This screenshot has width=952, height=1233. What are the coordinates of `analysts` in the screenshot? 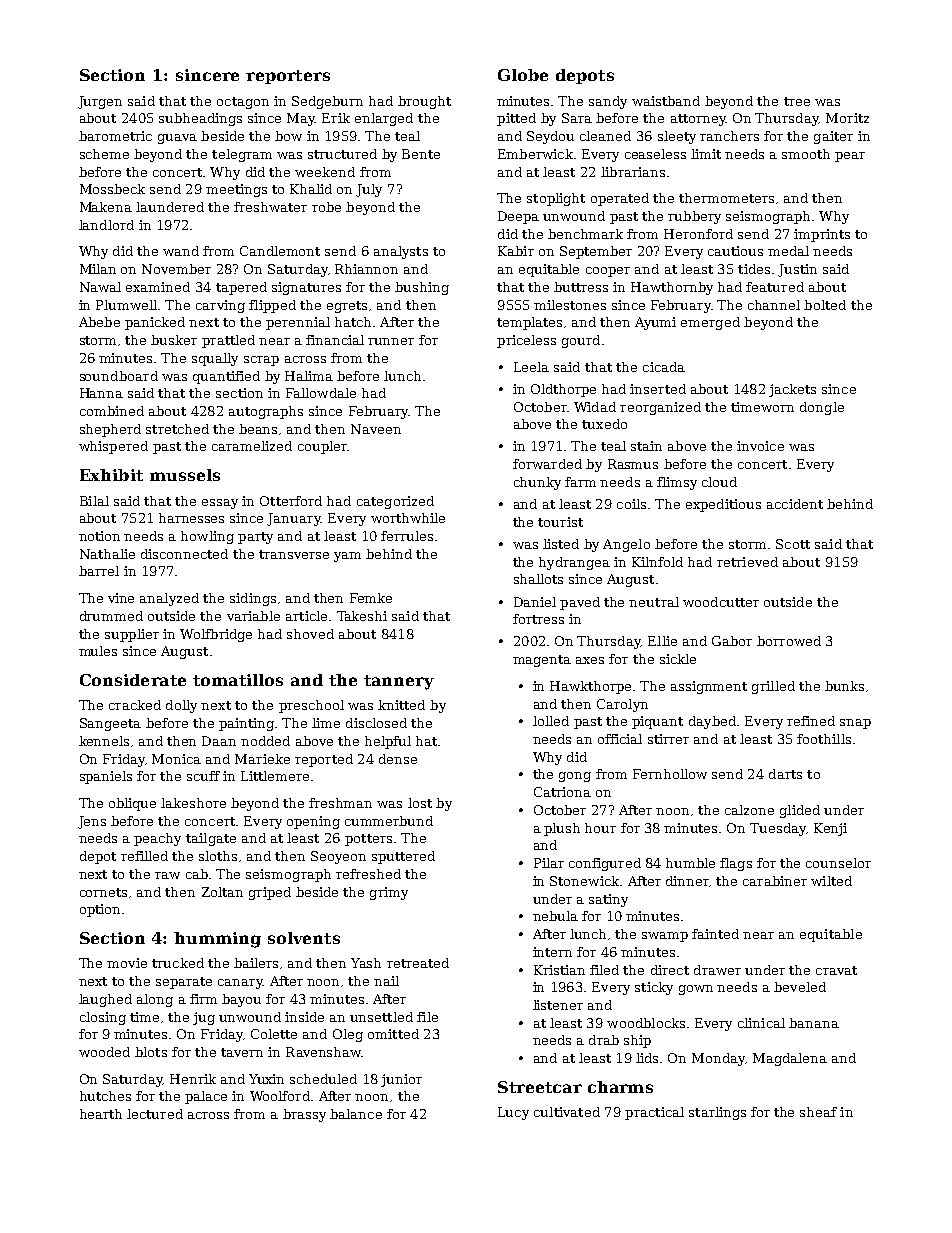 It's located at (401, 252).
